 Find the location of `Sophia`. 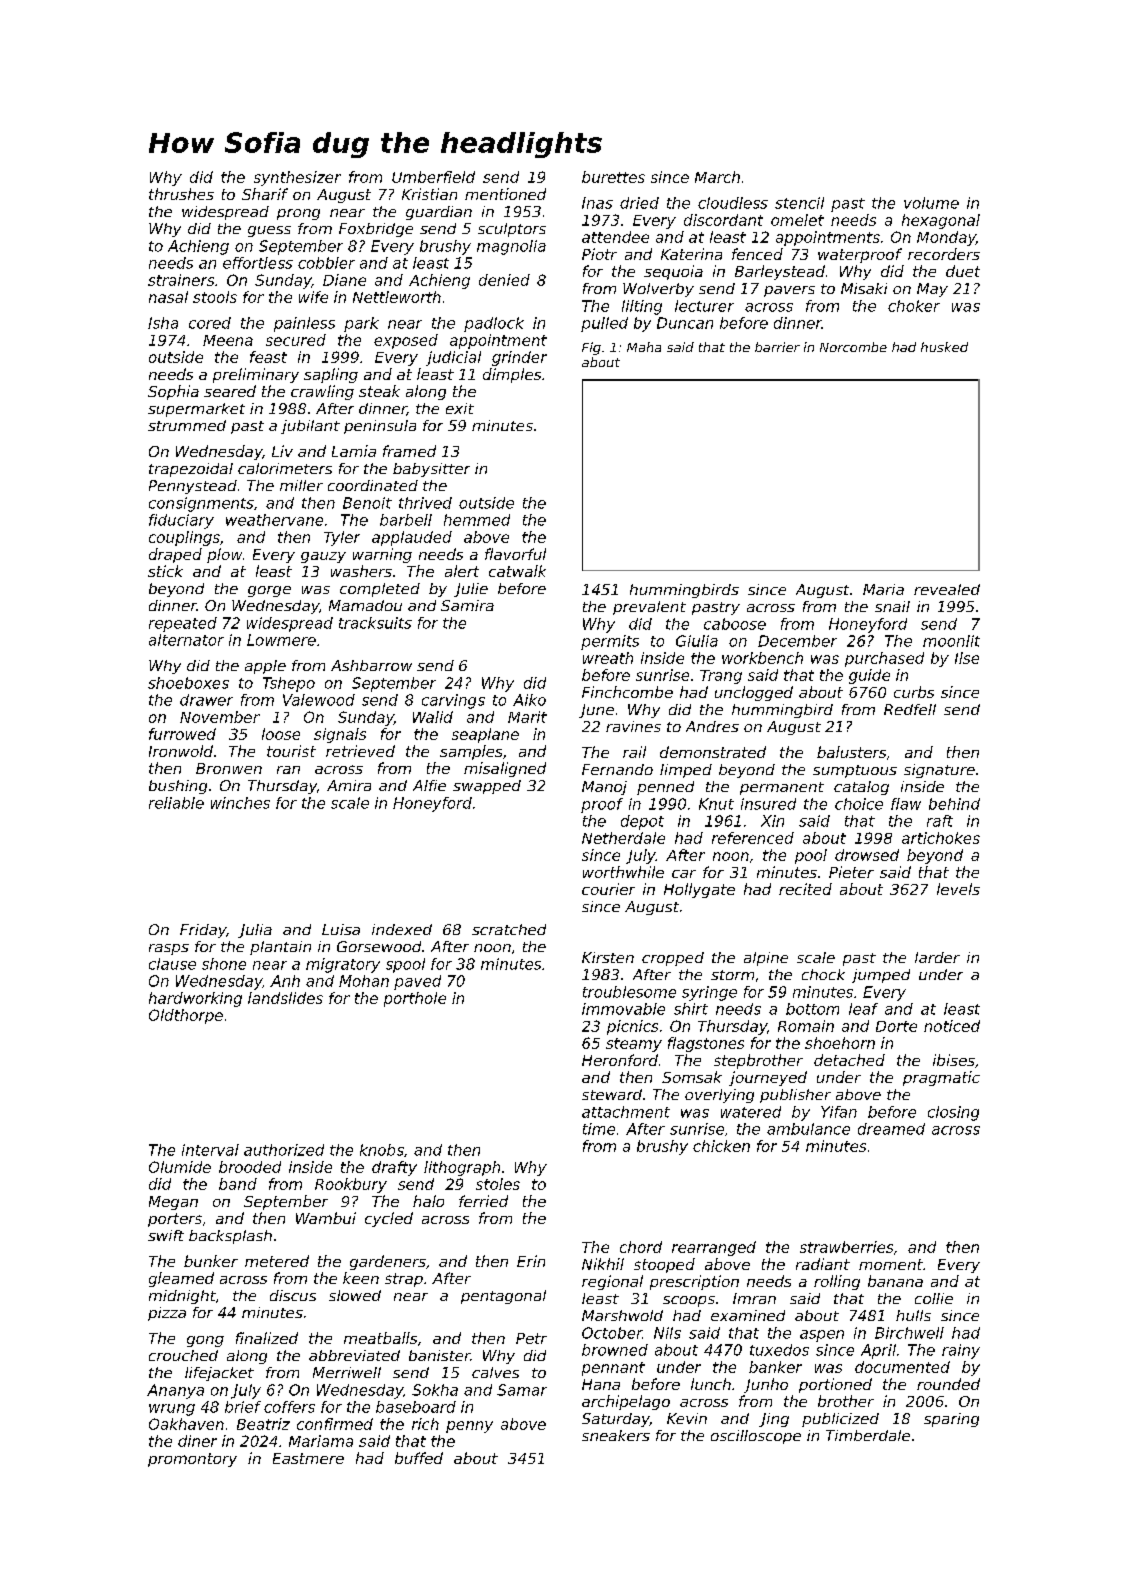

Sophia is located at coordinates (173, 392).
